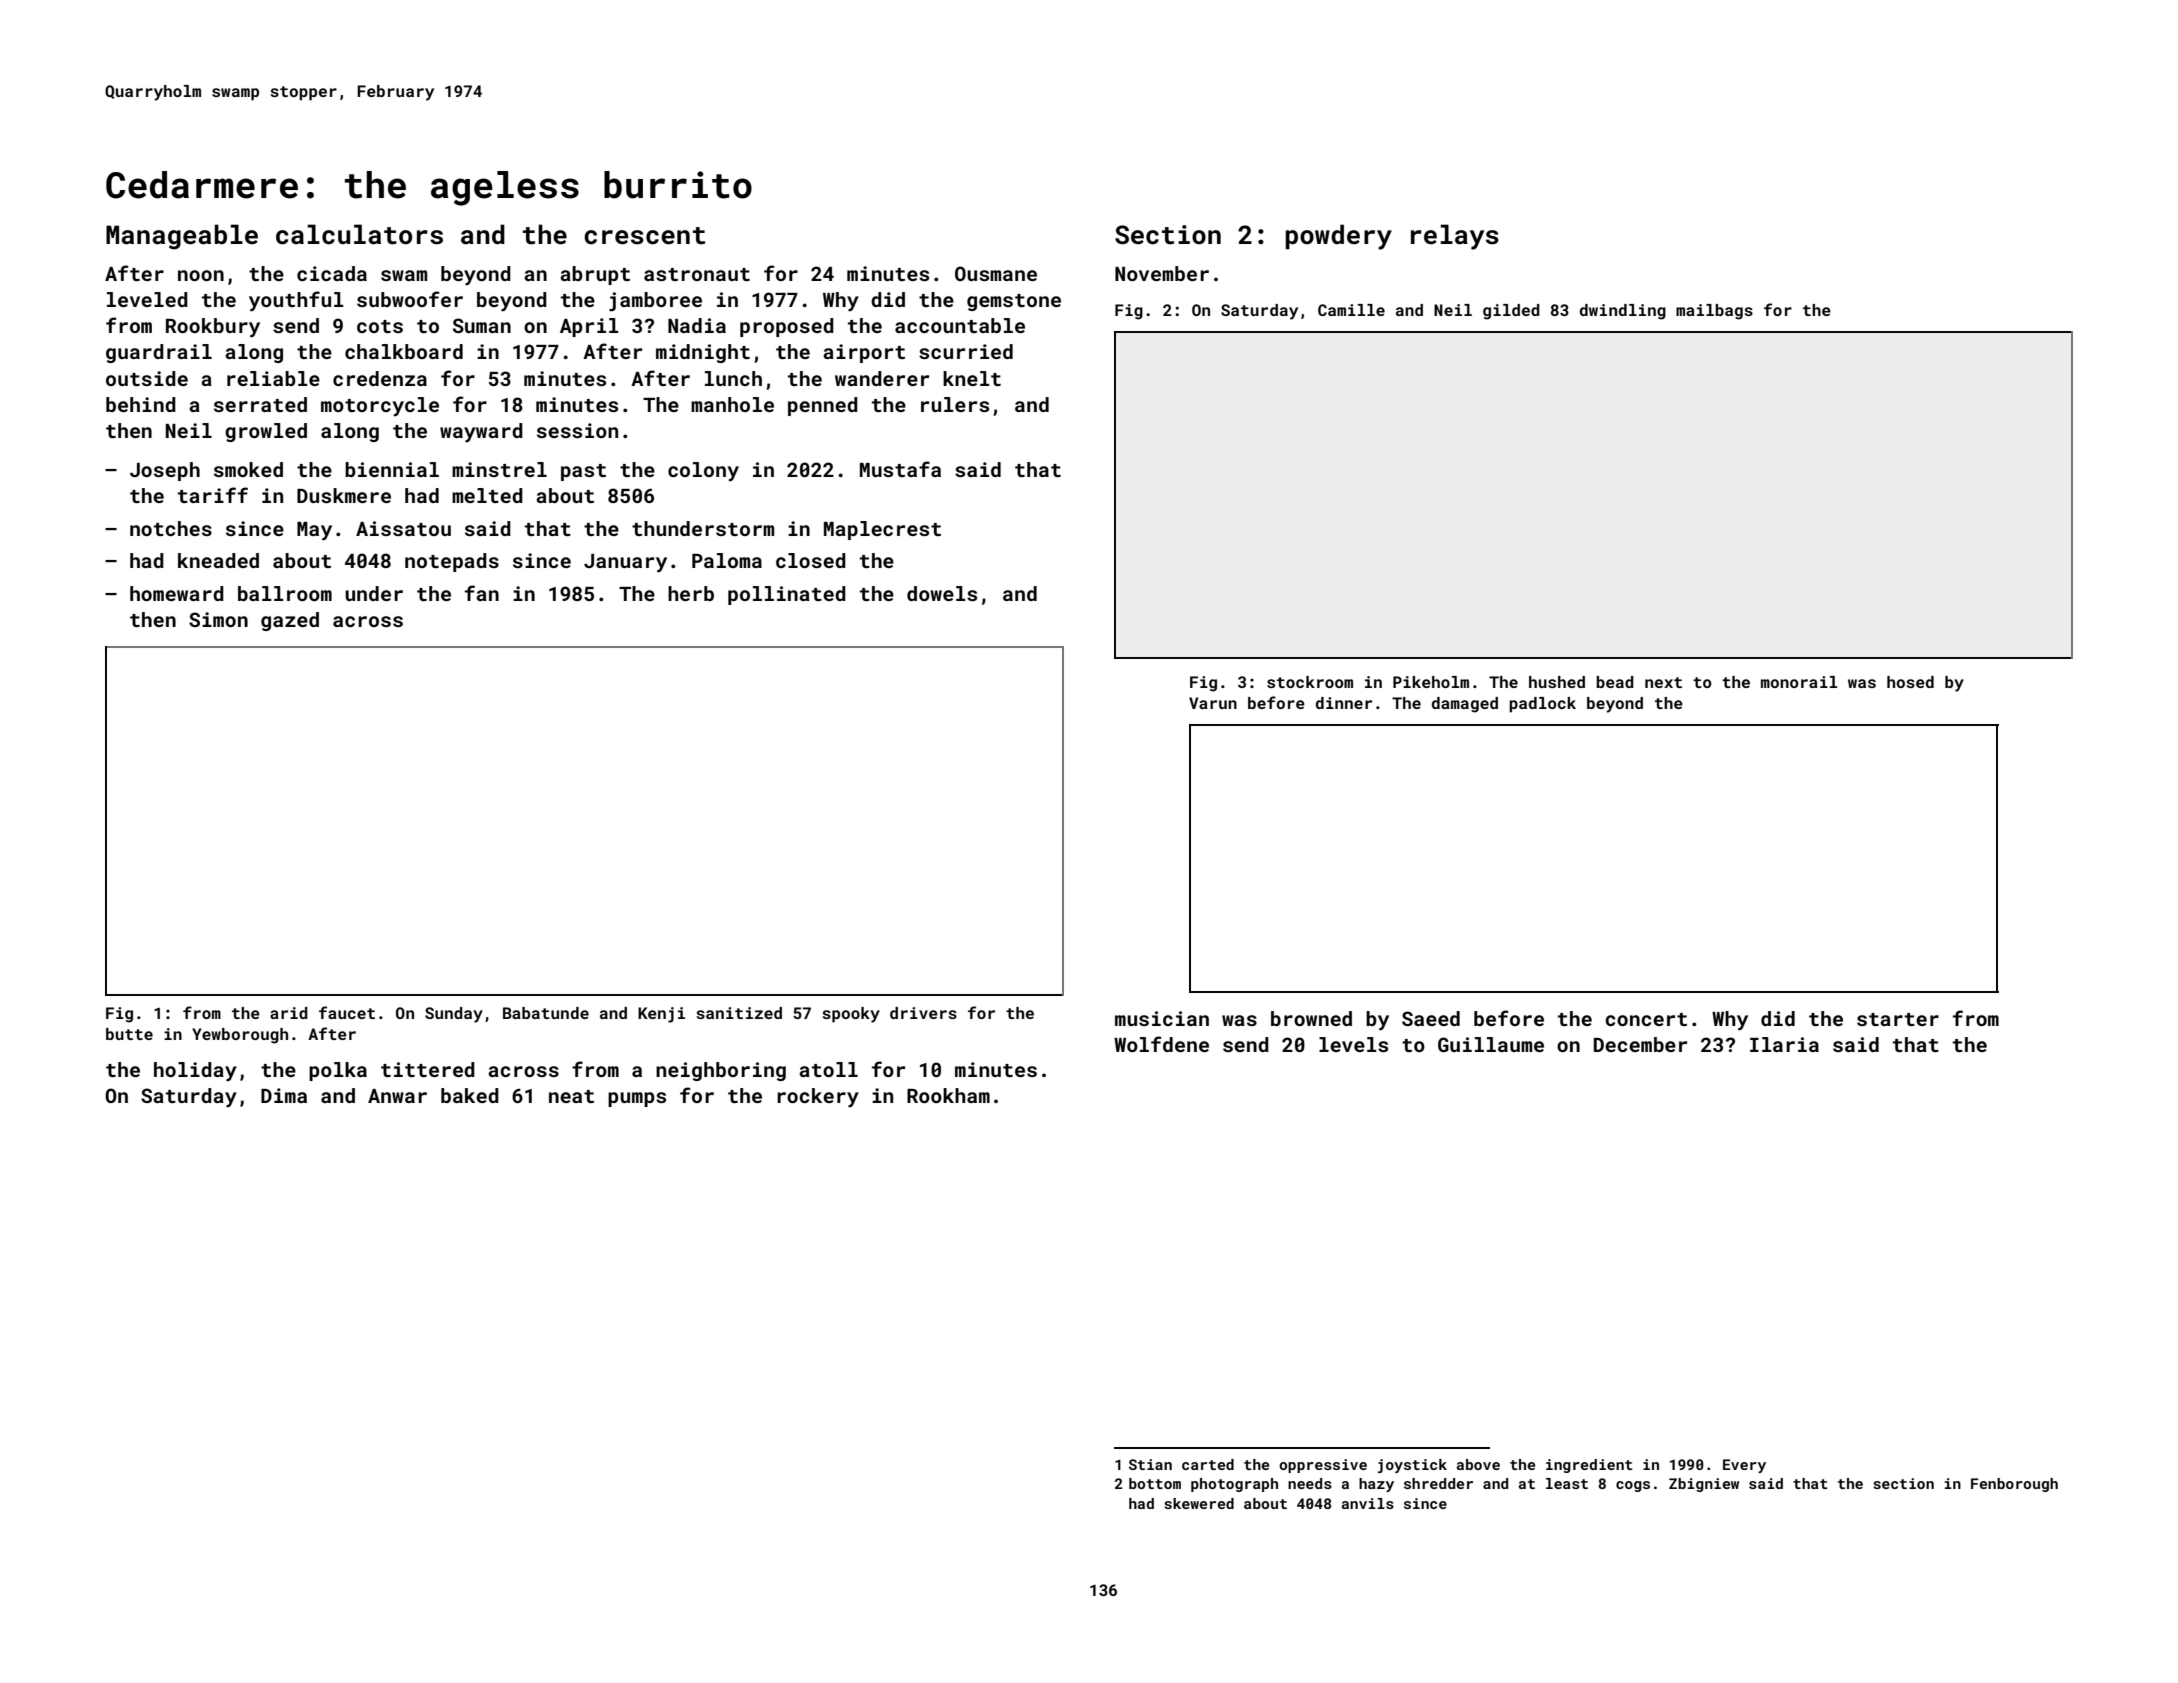 The height and width of the document is (1683, 2178). What do you see at coordinates (1663, 682) in the document?
I see `next` at bounding box center [1663, 682].
